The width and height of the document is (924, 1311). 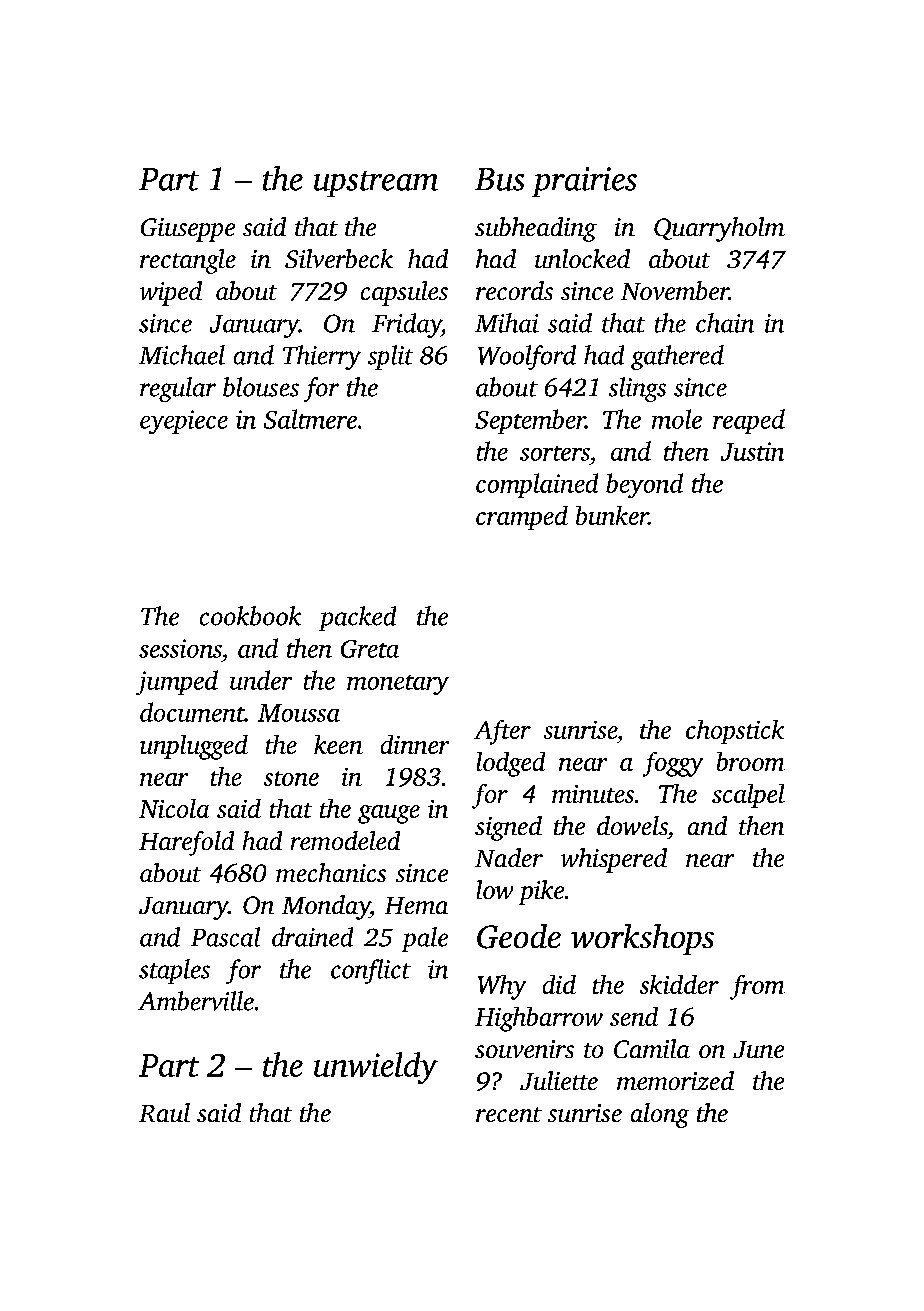 What do you see at coordinates (164, 1112) in the document?
I see `Raul` at bounding box center [164, 1112].
